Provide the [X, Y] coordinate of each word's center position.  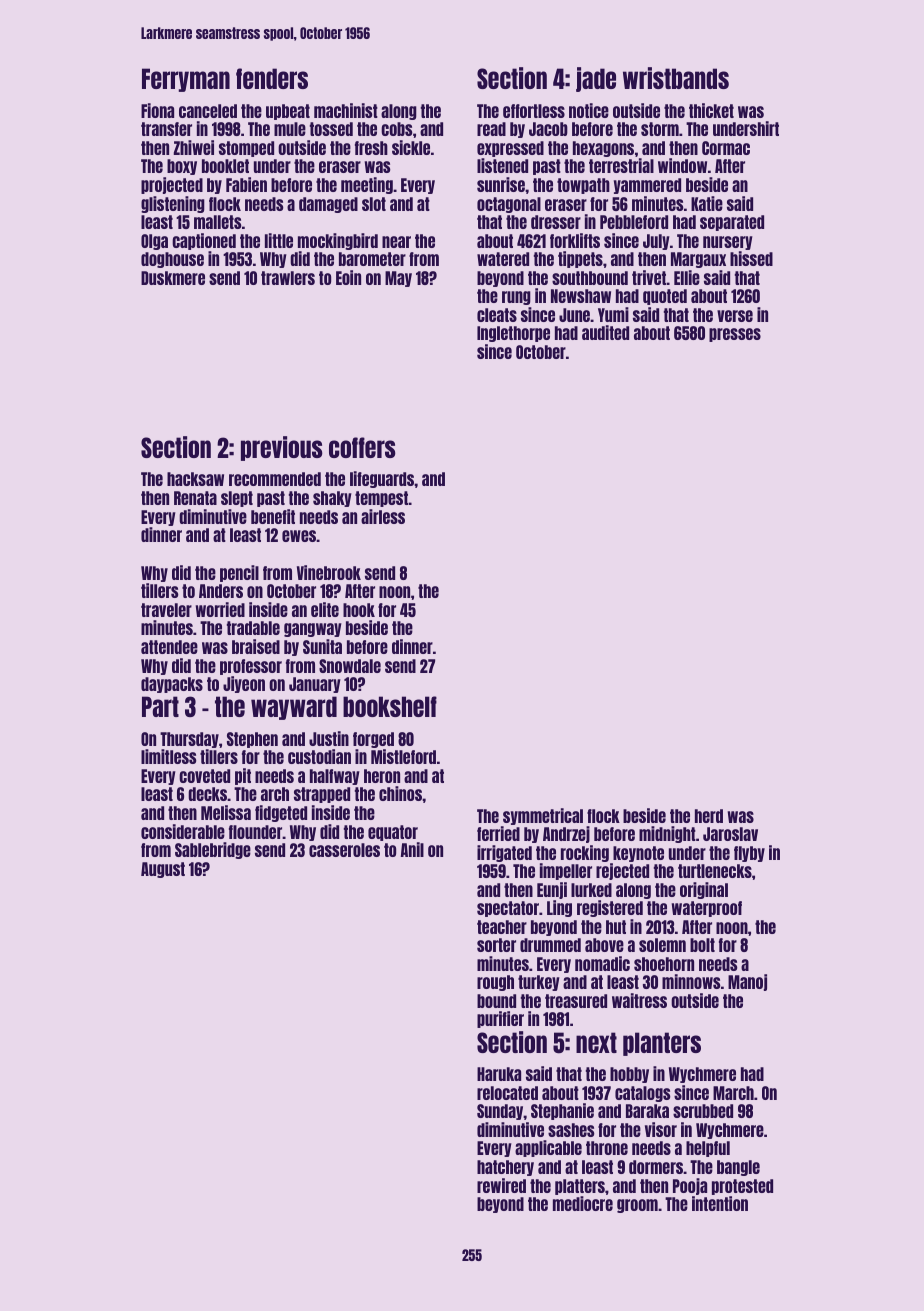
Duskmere [173, 278]
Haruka [499, 1074]
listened [502, 165]
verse [735, 316]
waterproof [707, 909]
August [163, 870]
